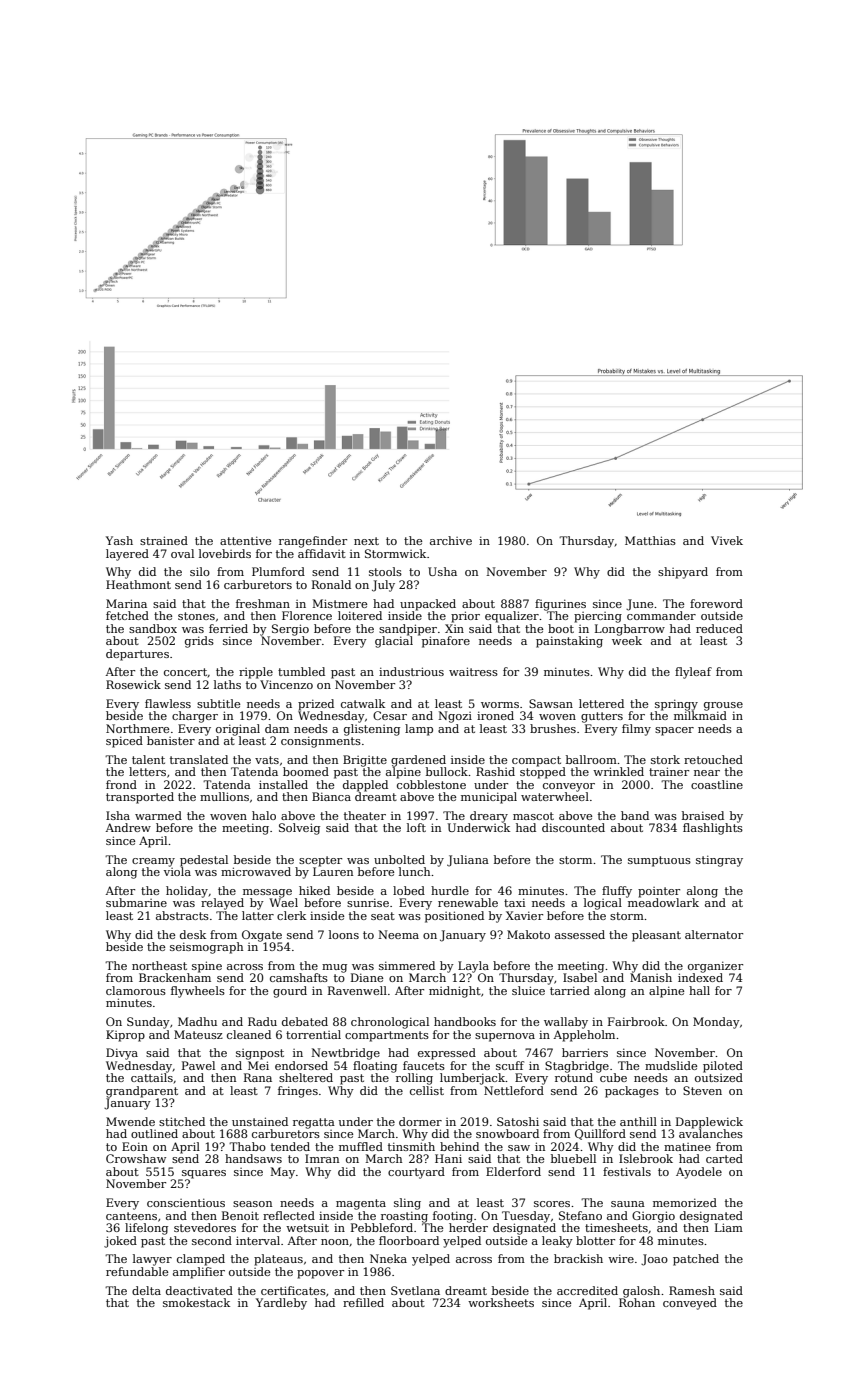  What do you see at coordinates (587, 1290) in the image?
I see `accredited` at bounding box center [587, 1290].
